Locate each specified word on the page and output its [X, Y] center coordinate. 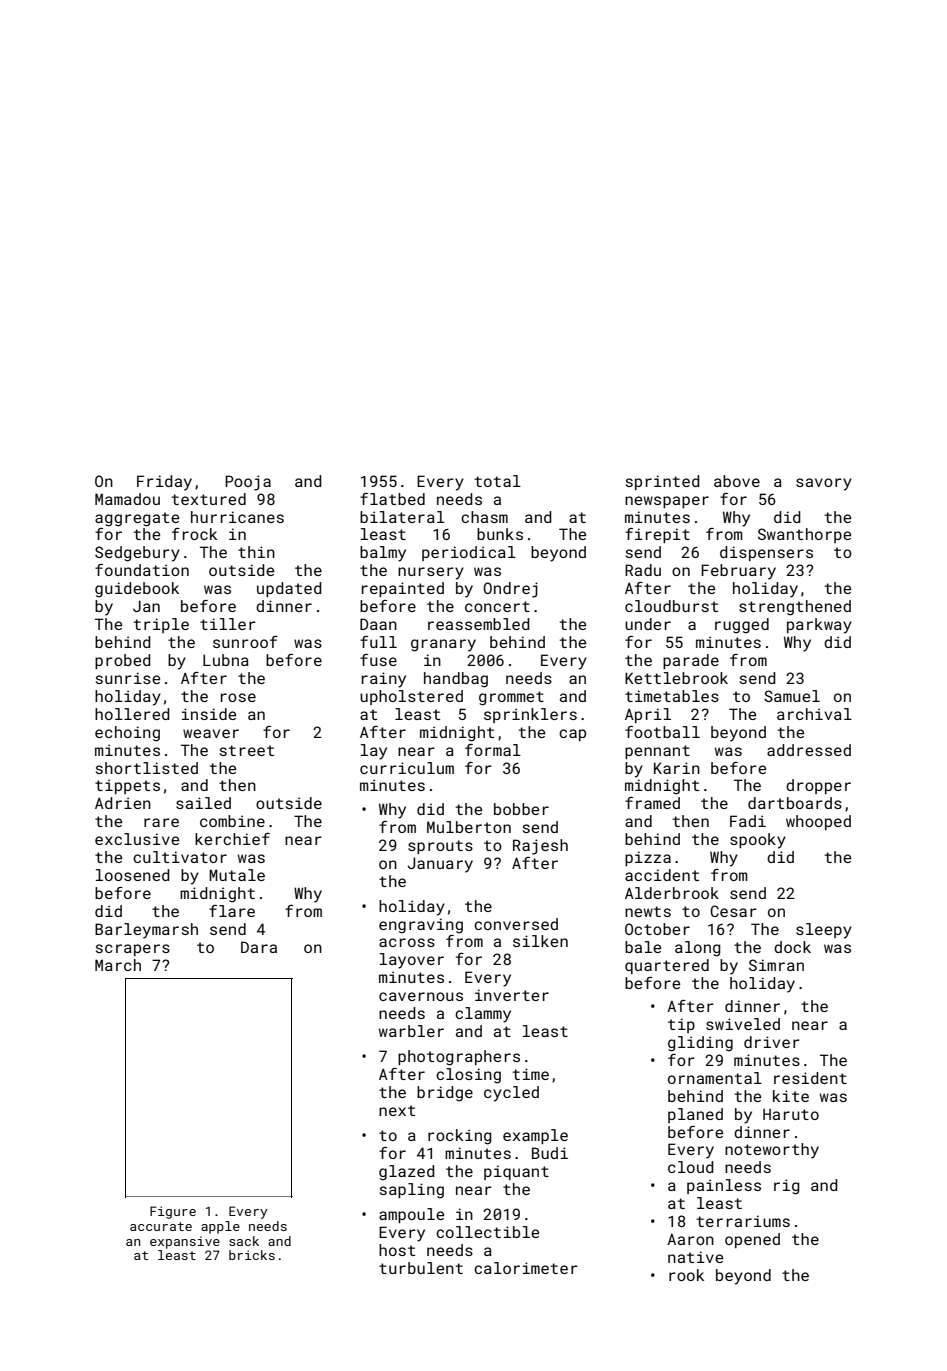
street [247, 750]
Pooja [248, 483]
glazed [407, 1173]
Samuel [792, 696]
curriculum [407, 768]
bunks [500, 534]
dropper [818, 786]
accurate [161, 1226]
